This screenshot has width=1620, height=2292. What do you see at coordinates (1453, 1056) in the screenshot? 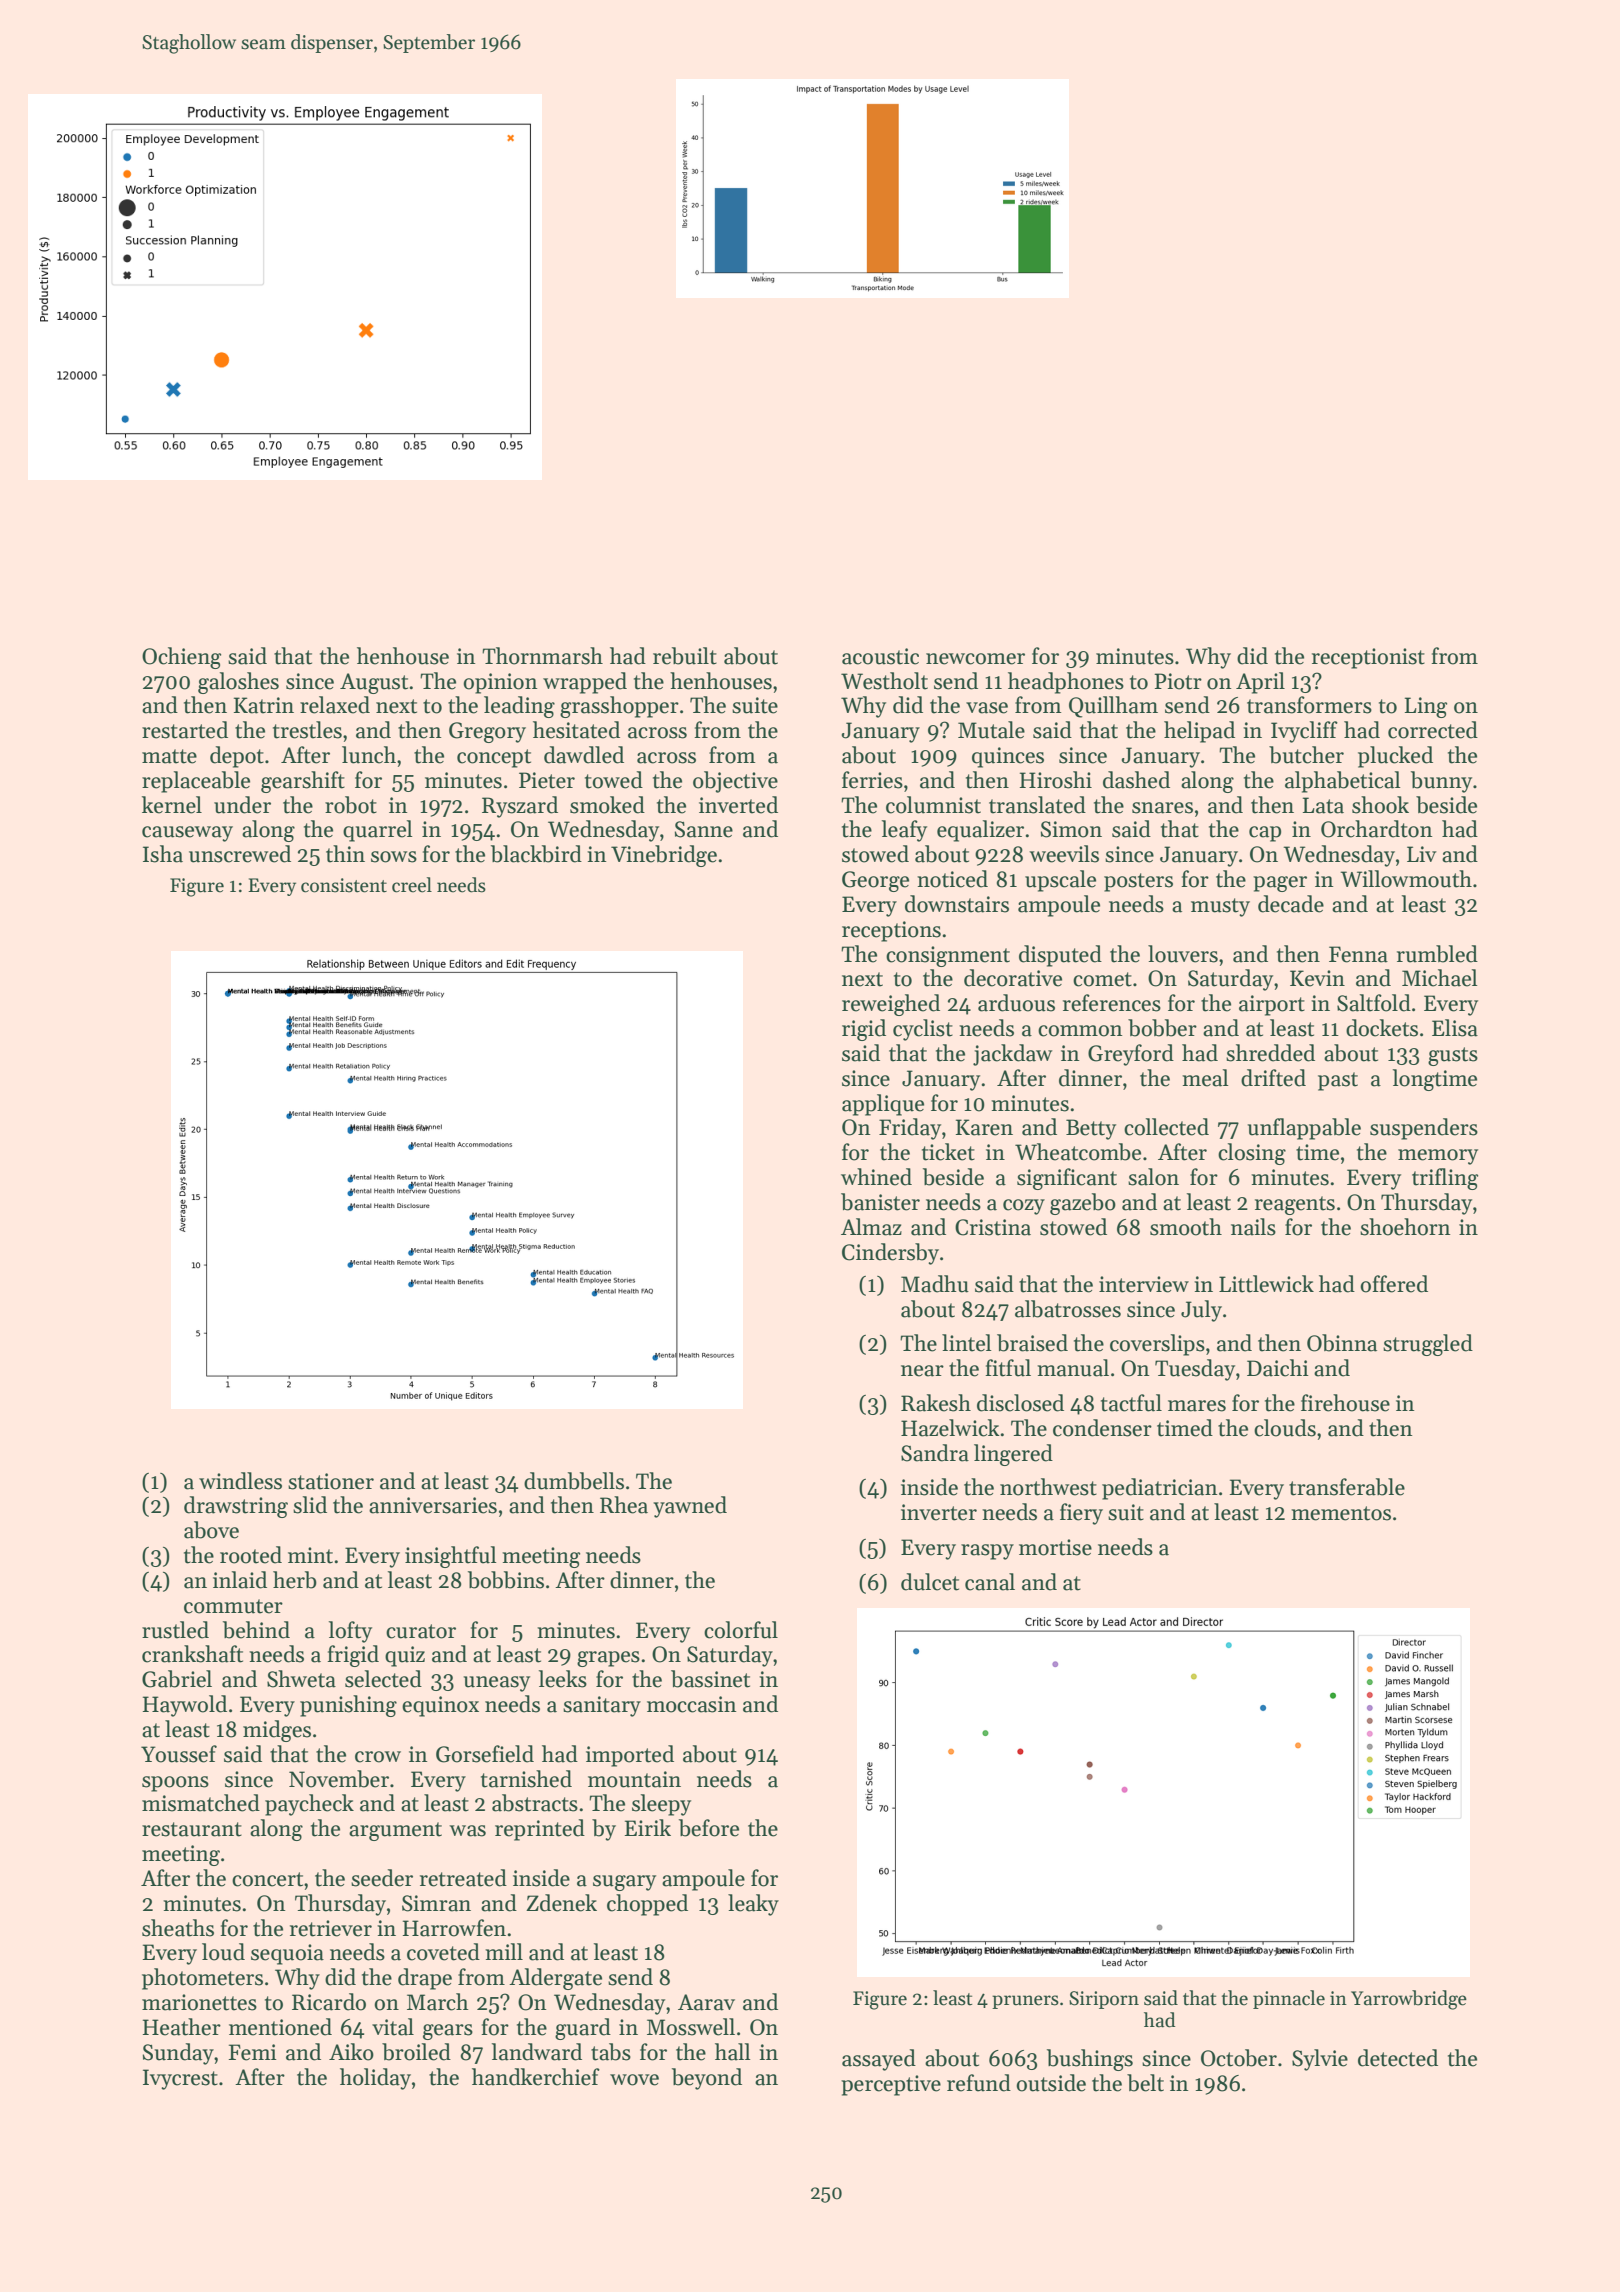
I see `gusts` at bounding box center [1453, 1056].
